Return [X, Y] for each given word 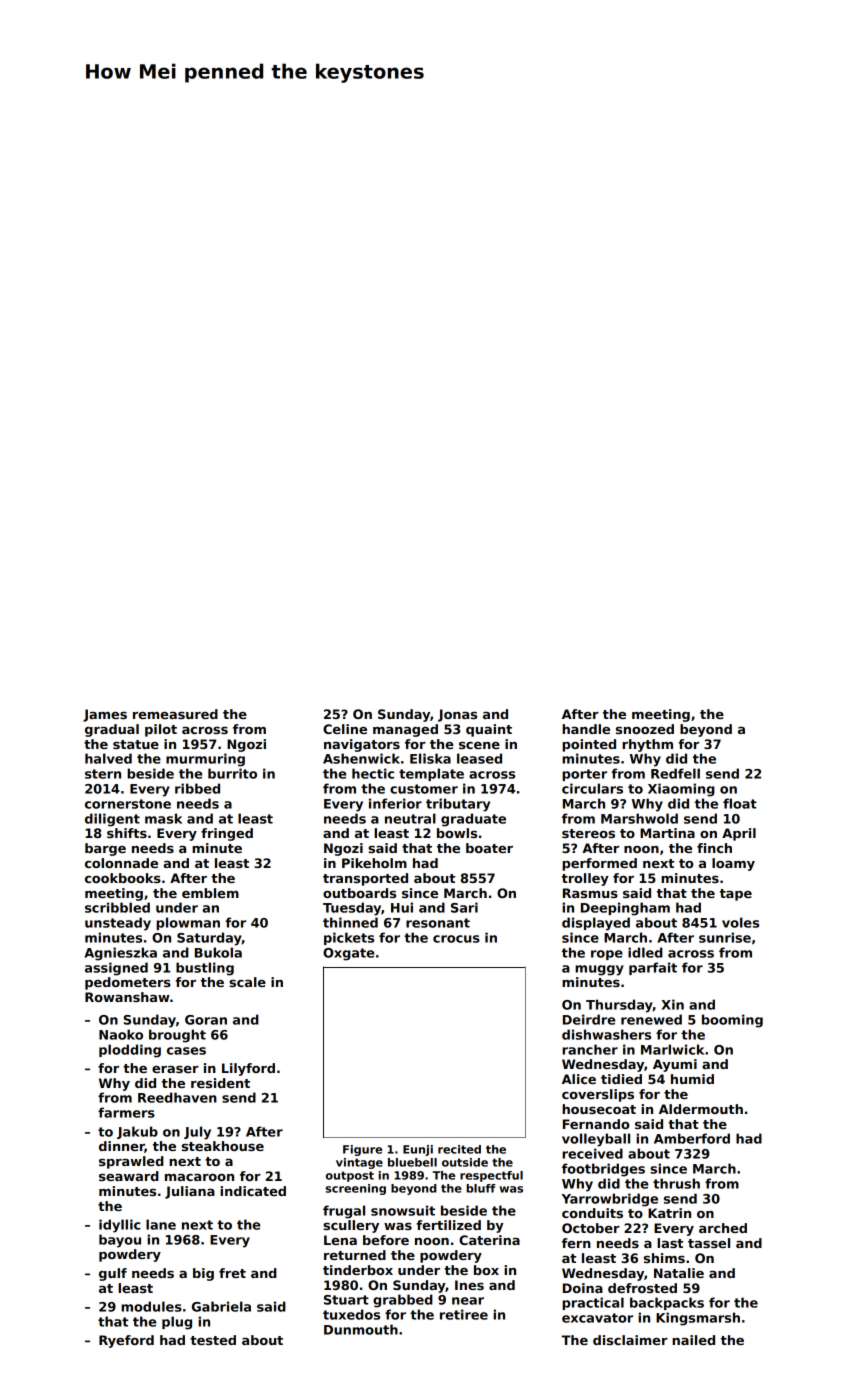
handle [586, 729]
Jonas [457, 715]
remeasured [175, 714]
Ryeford [126, 1341]
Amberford [692, 1138]
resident [220, 1083]
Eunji [418, 1150]
